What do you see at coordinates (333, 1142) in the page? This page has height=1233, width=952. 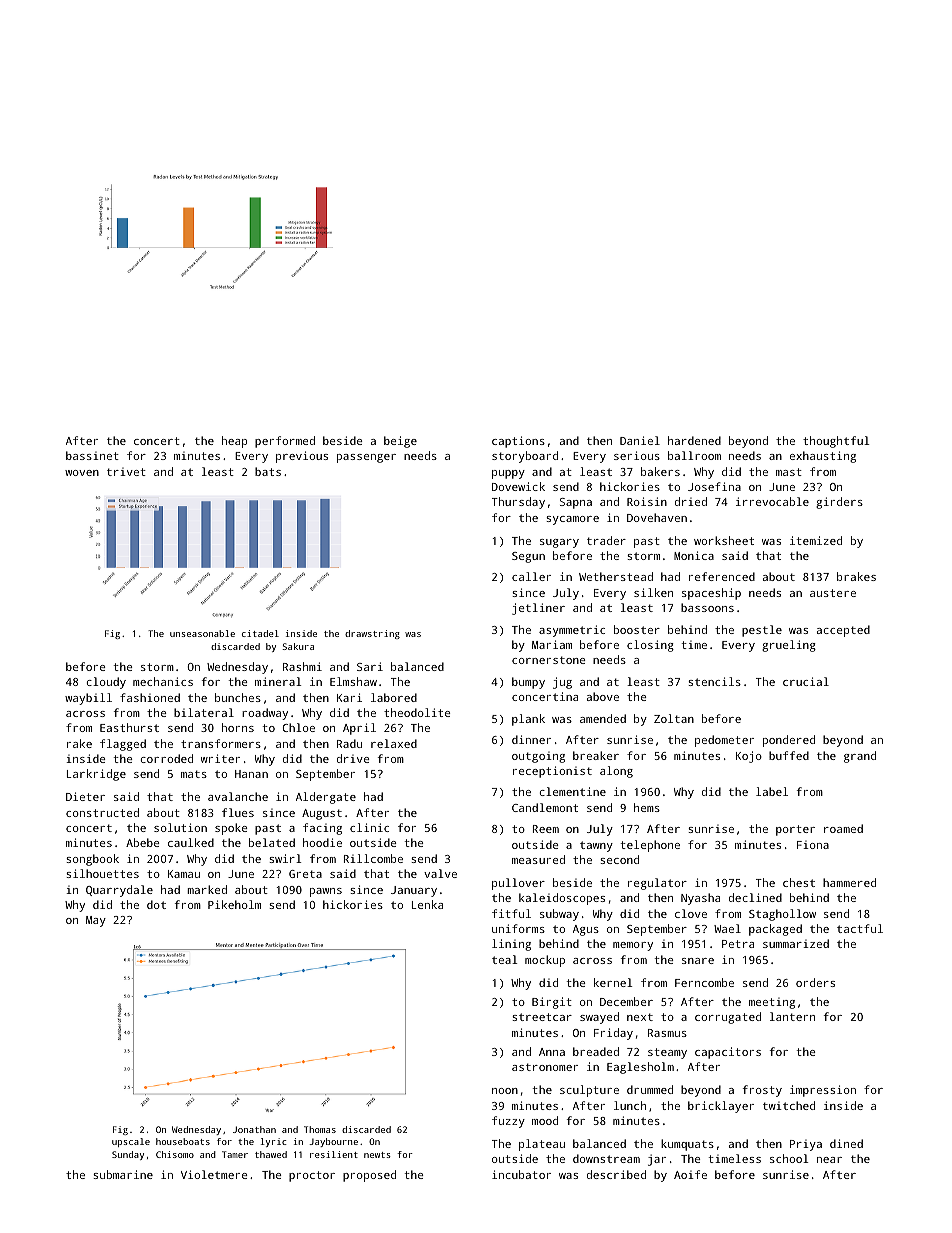 I see `Jaybourne` at bounding box center [333, 1142].
